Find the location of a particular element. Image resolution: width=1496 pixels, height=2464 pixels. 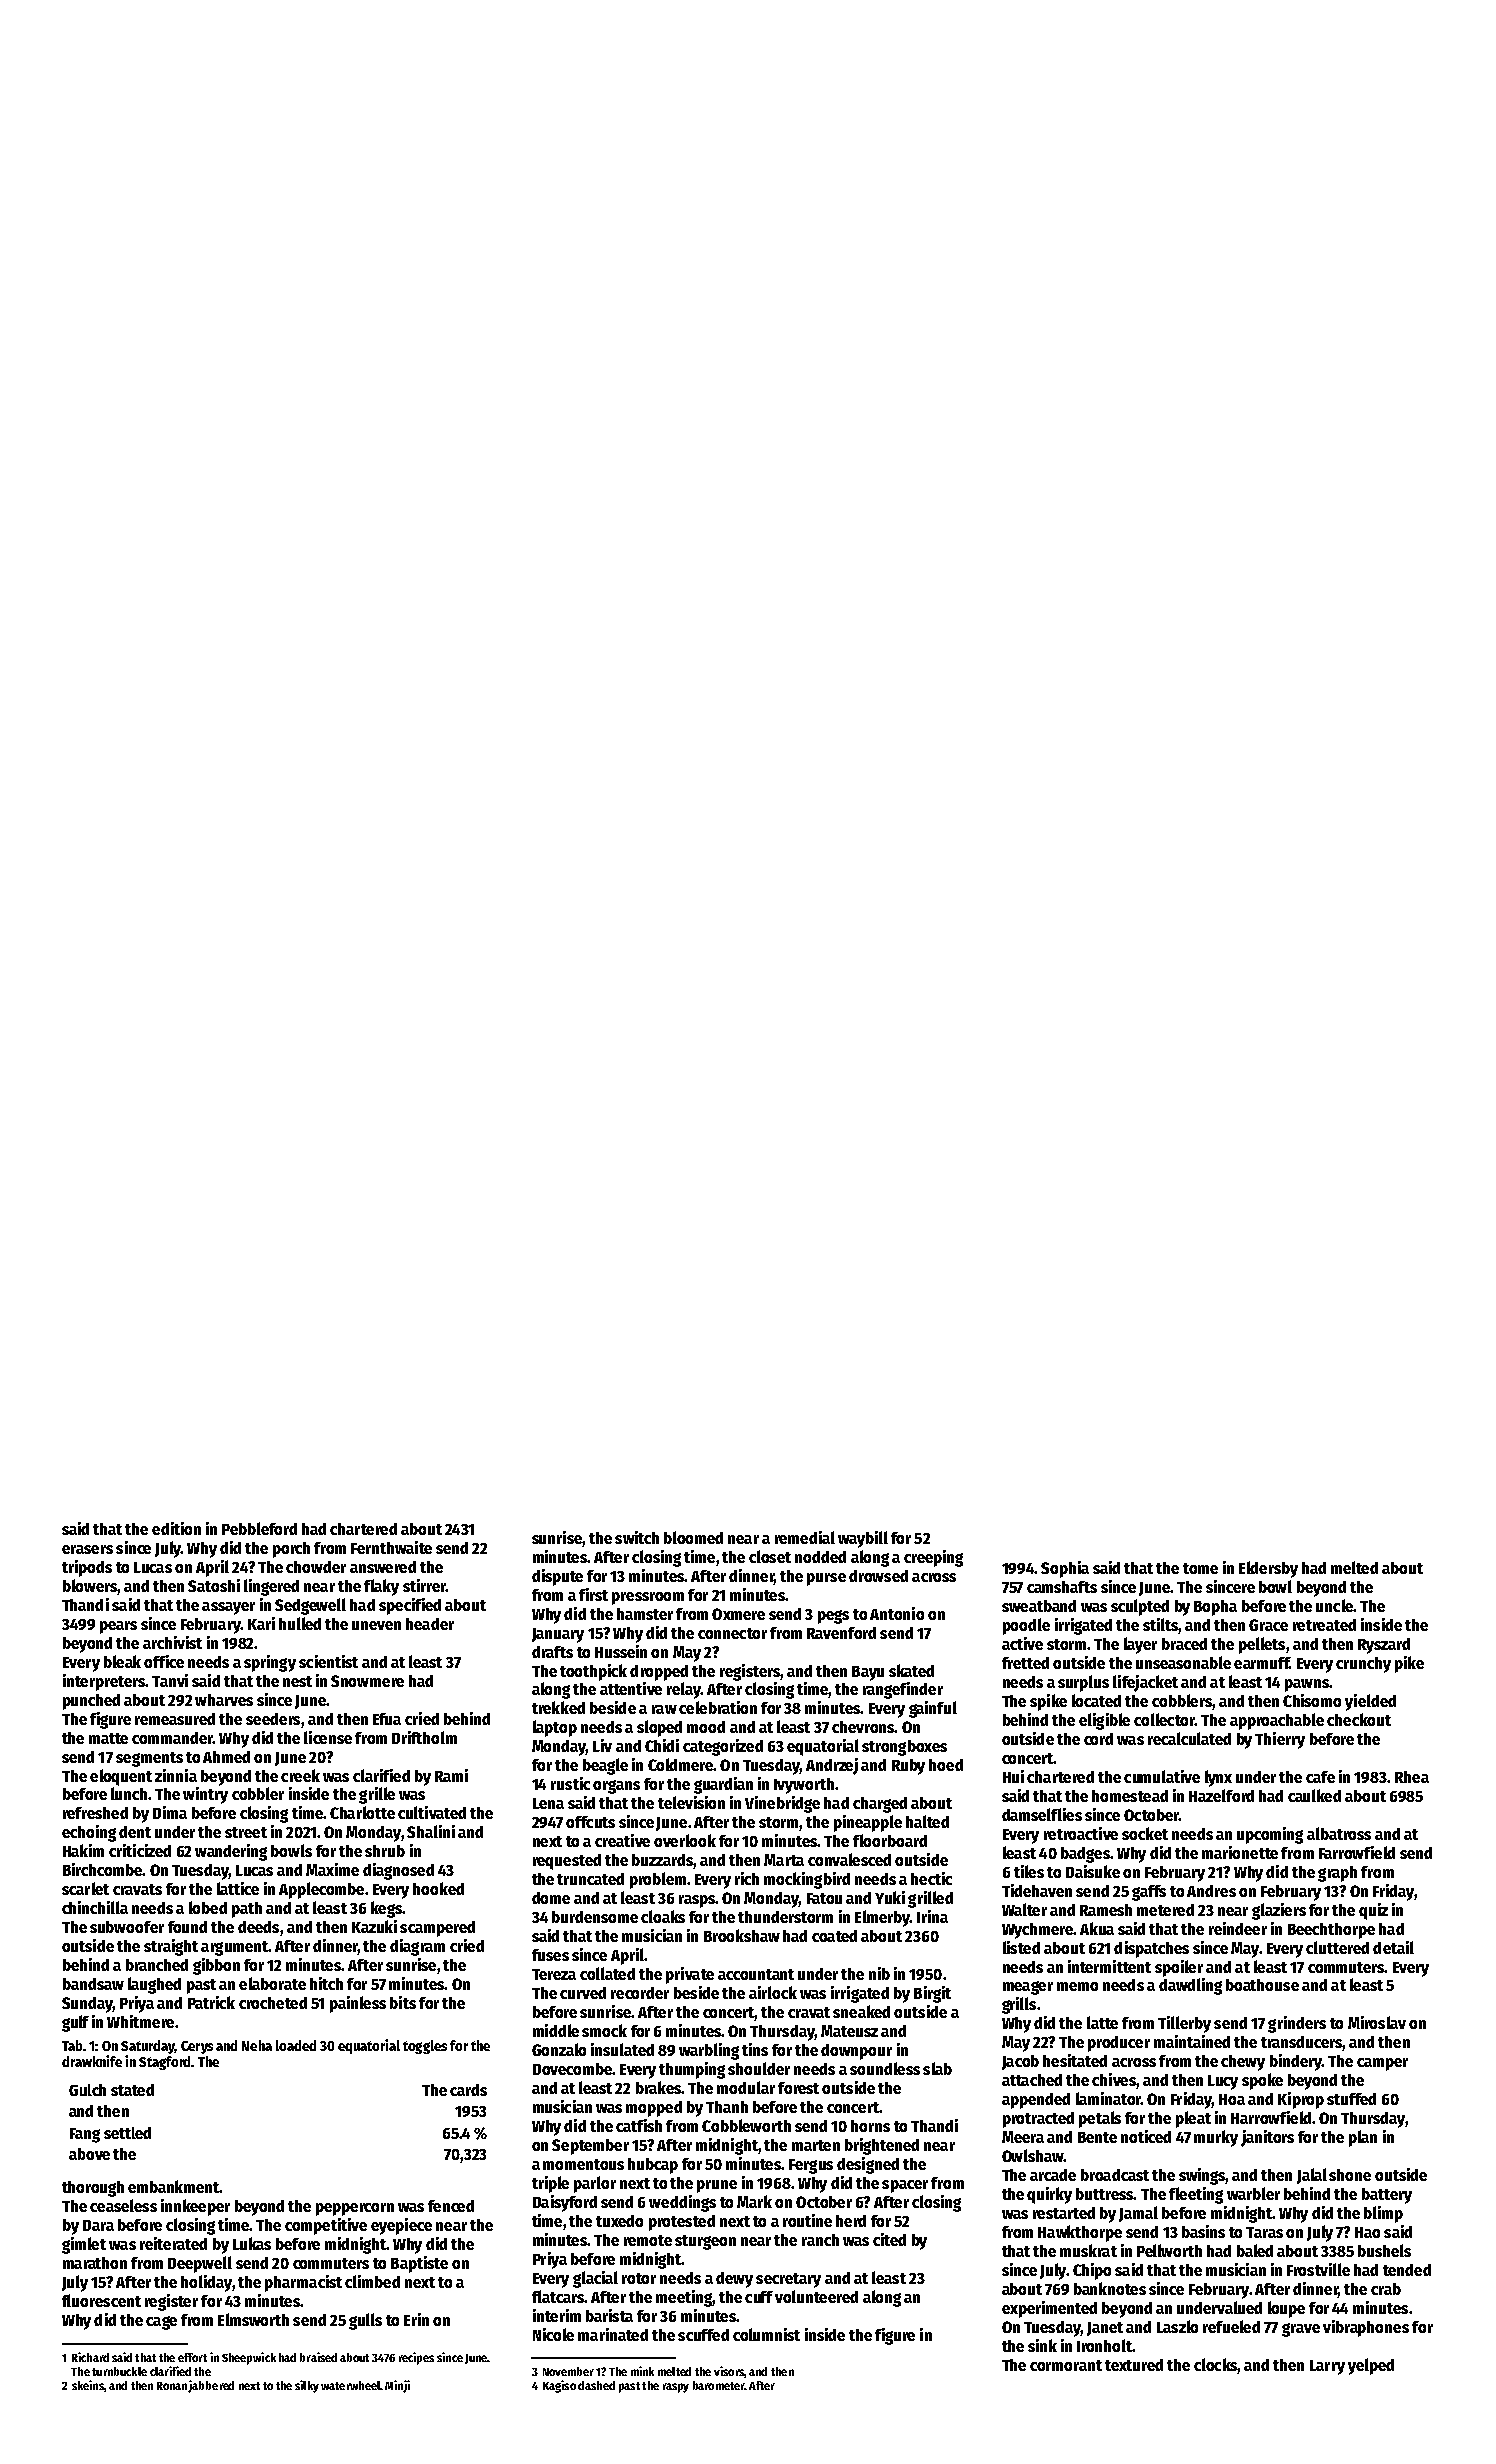

lynx is located at coordinates (1218, 1778).
